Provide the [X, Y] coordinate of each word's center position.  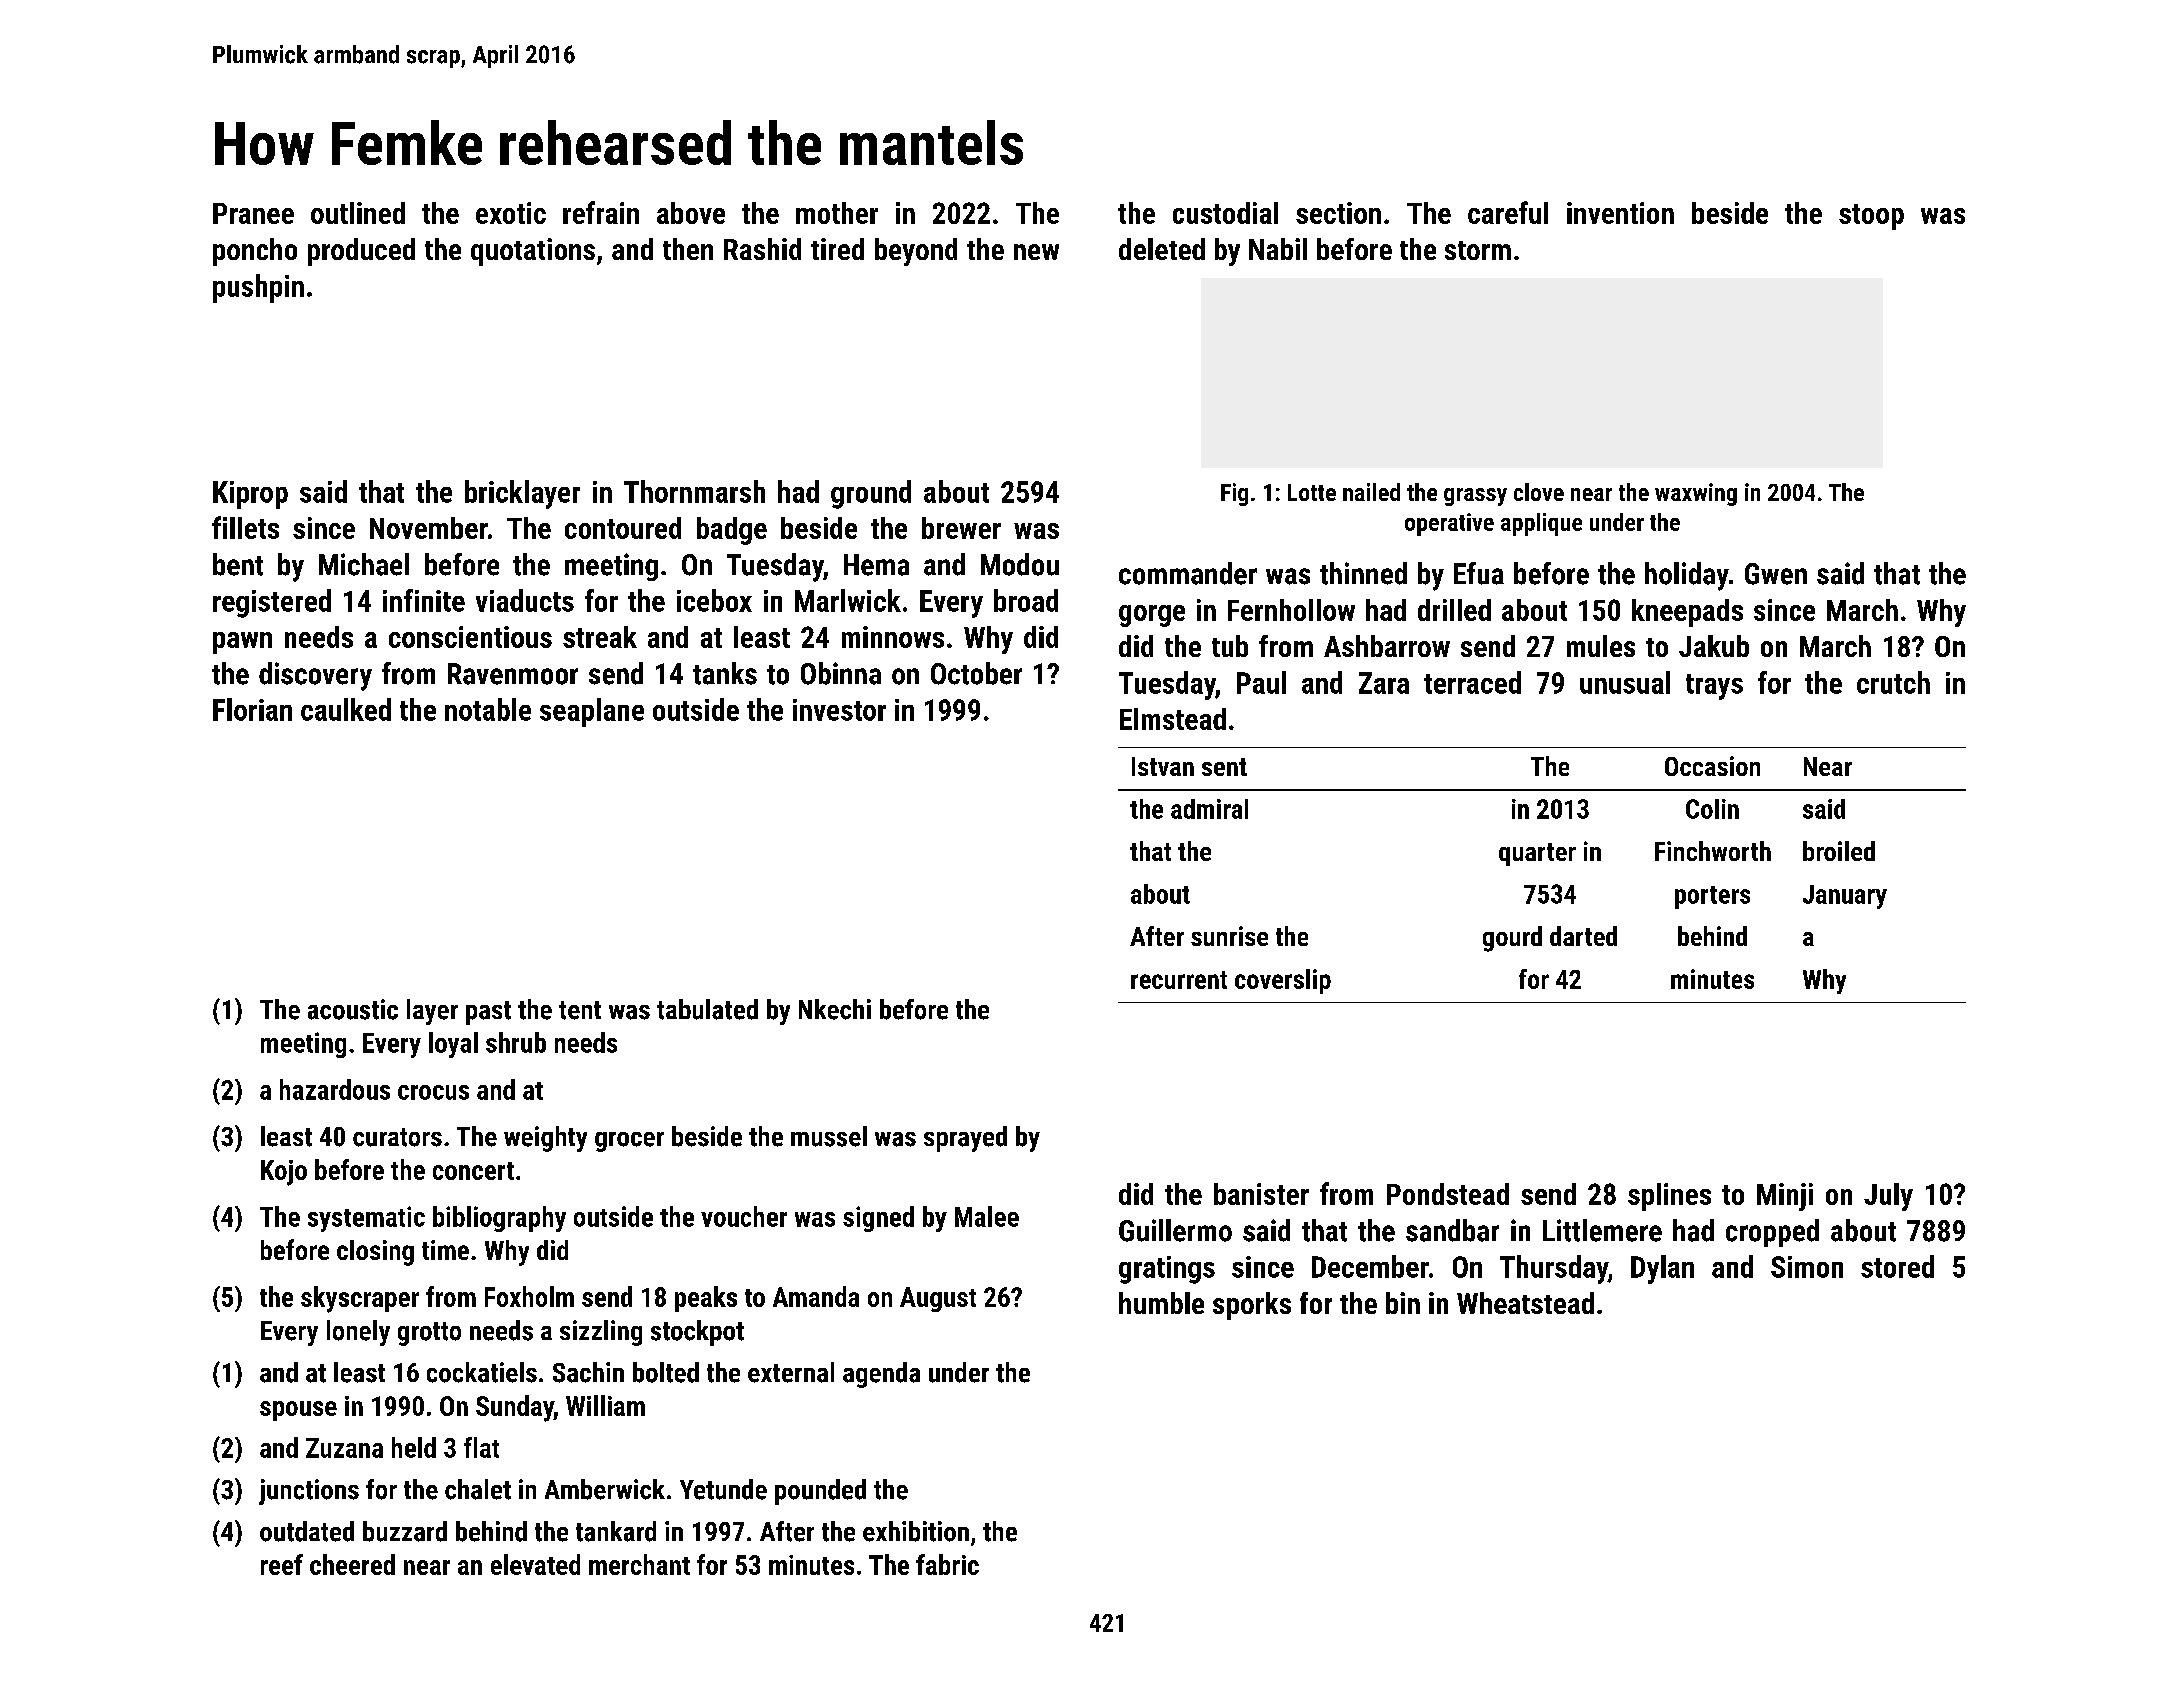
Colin [1712, 809]
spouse [298, 1411]
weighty [545, 1139]
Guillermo [1175, 1230]
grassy [1475, 497]
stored [1897, 1266]
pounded [820, 1492]
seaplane [592, 712]
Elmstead [1173, 719]
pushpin [258, 288]
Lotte [1312, 492]
